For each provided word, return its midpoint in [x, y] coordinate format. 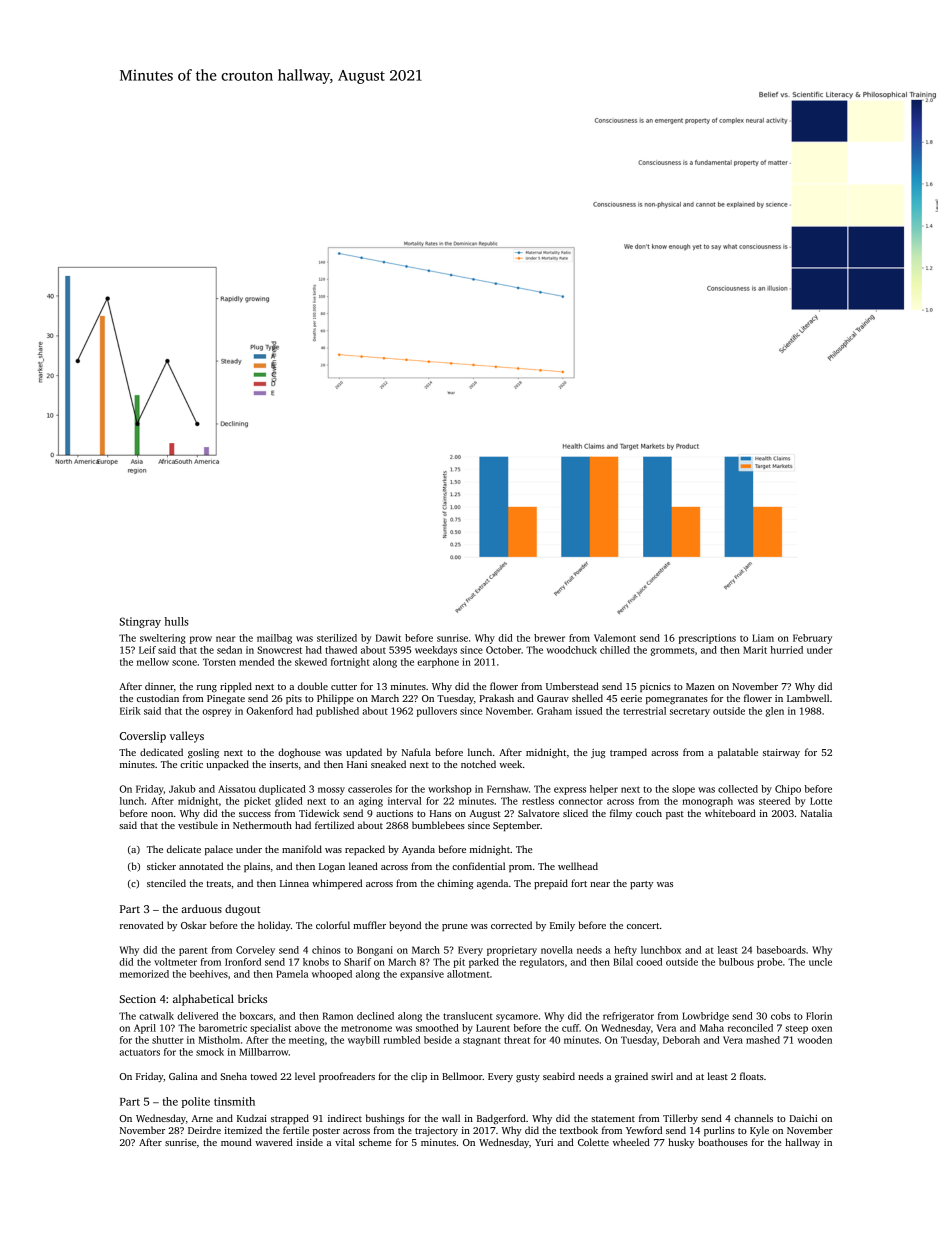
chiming [455, 884]
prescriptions [707, 639]
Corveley [255, 951]
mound [236, 1142]
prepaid [551, 884]
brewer [549, 638]
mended [256, 662]
